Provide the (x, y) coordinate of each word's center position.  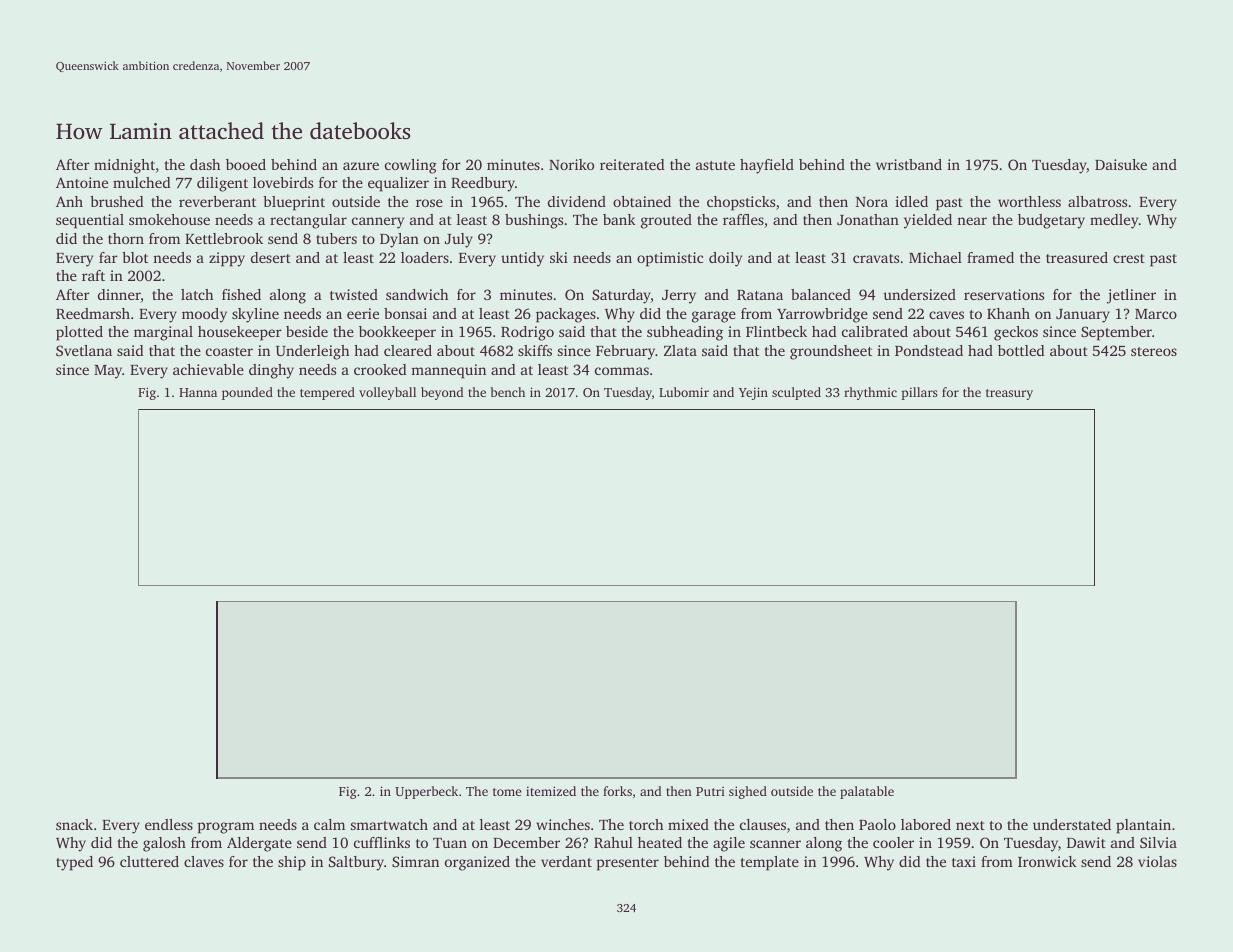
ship (292, 863)
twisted (354, 294)
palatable (867, 792)
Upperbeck (426, 792)
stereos (1154, 351)
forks (617, 791)
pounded (247, 393)
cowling (411, 166)
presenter (627, 864)
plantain (1143, 826)
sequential (90, 221)
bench (508, 392)
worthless (1029, 201)
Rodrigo (527, 333)
